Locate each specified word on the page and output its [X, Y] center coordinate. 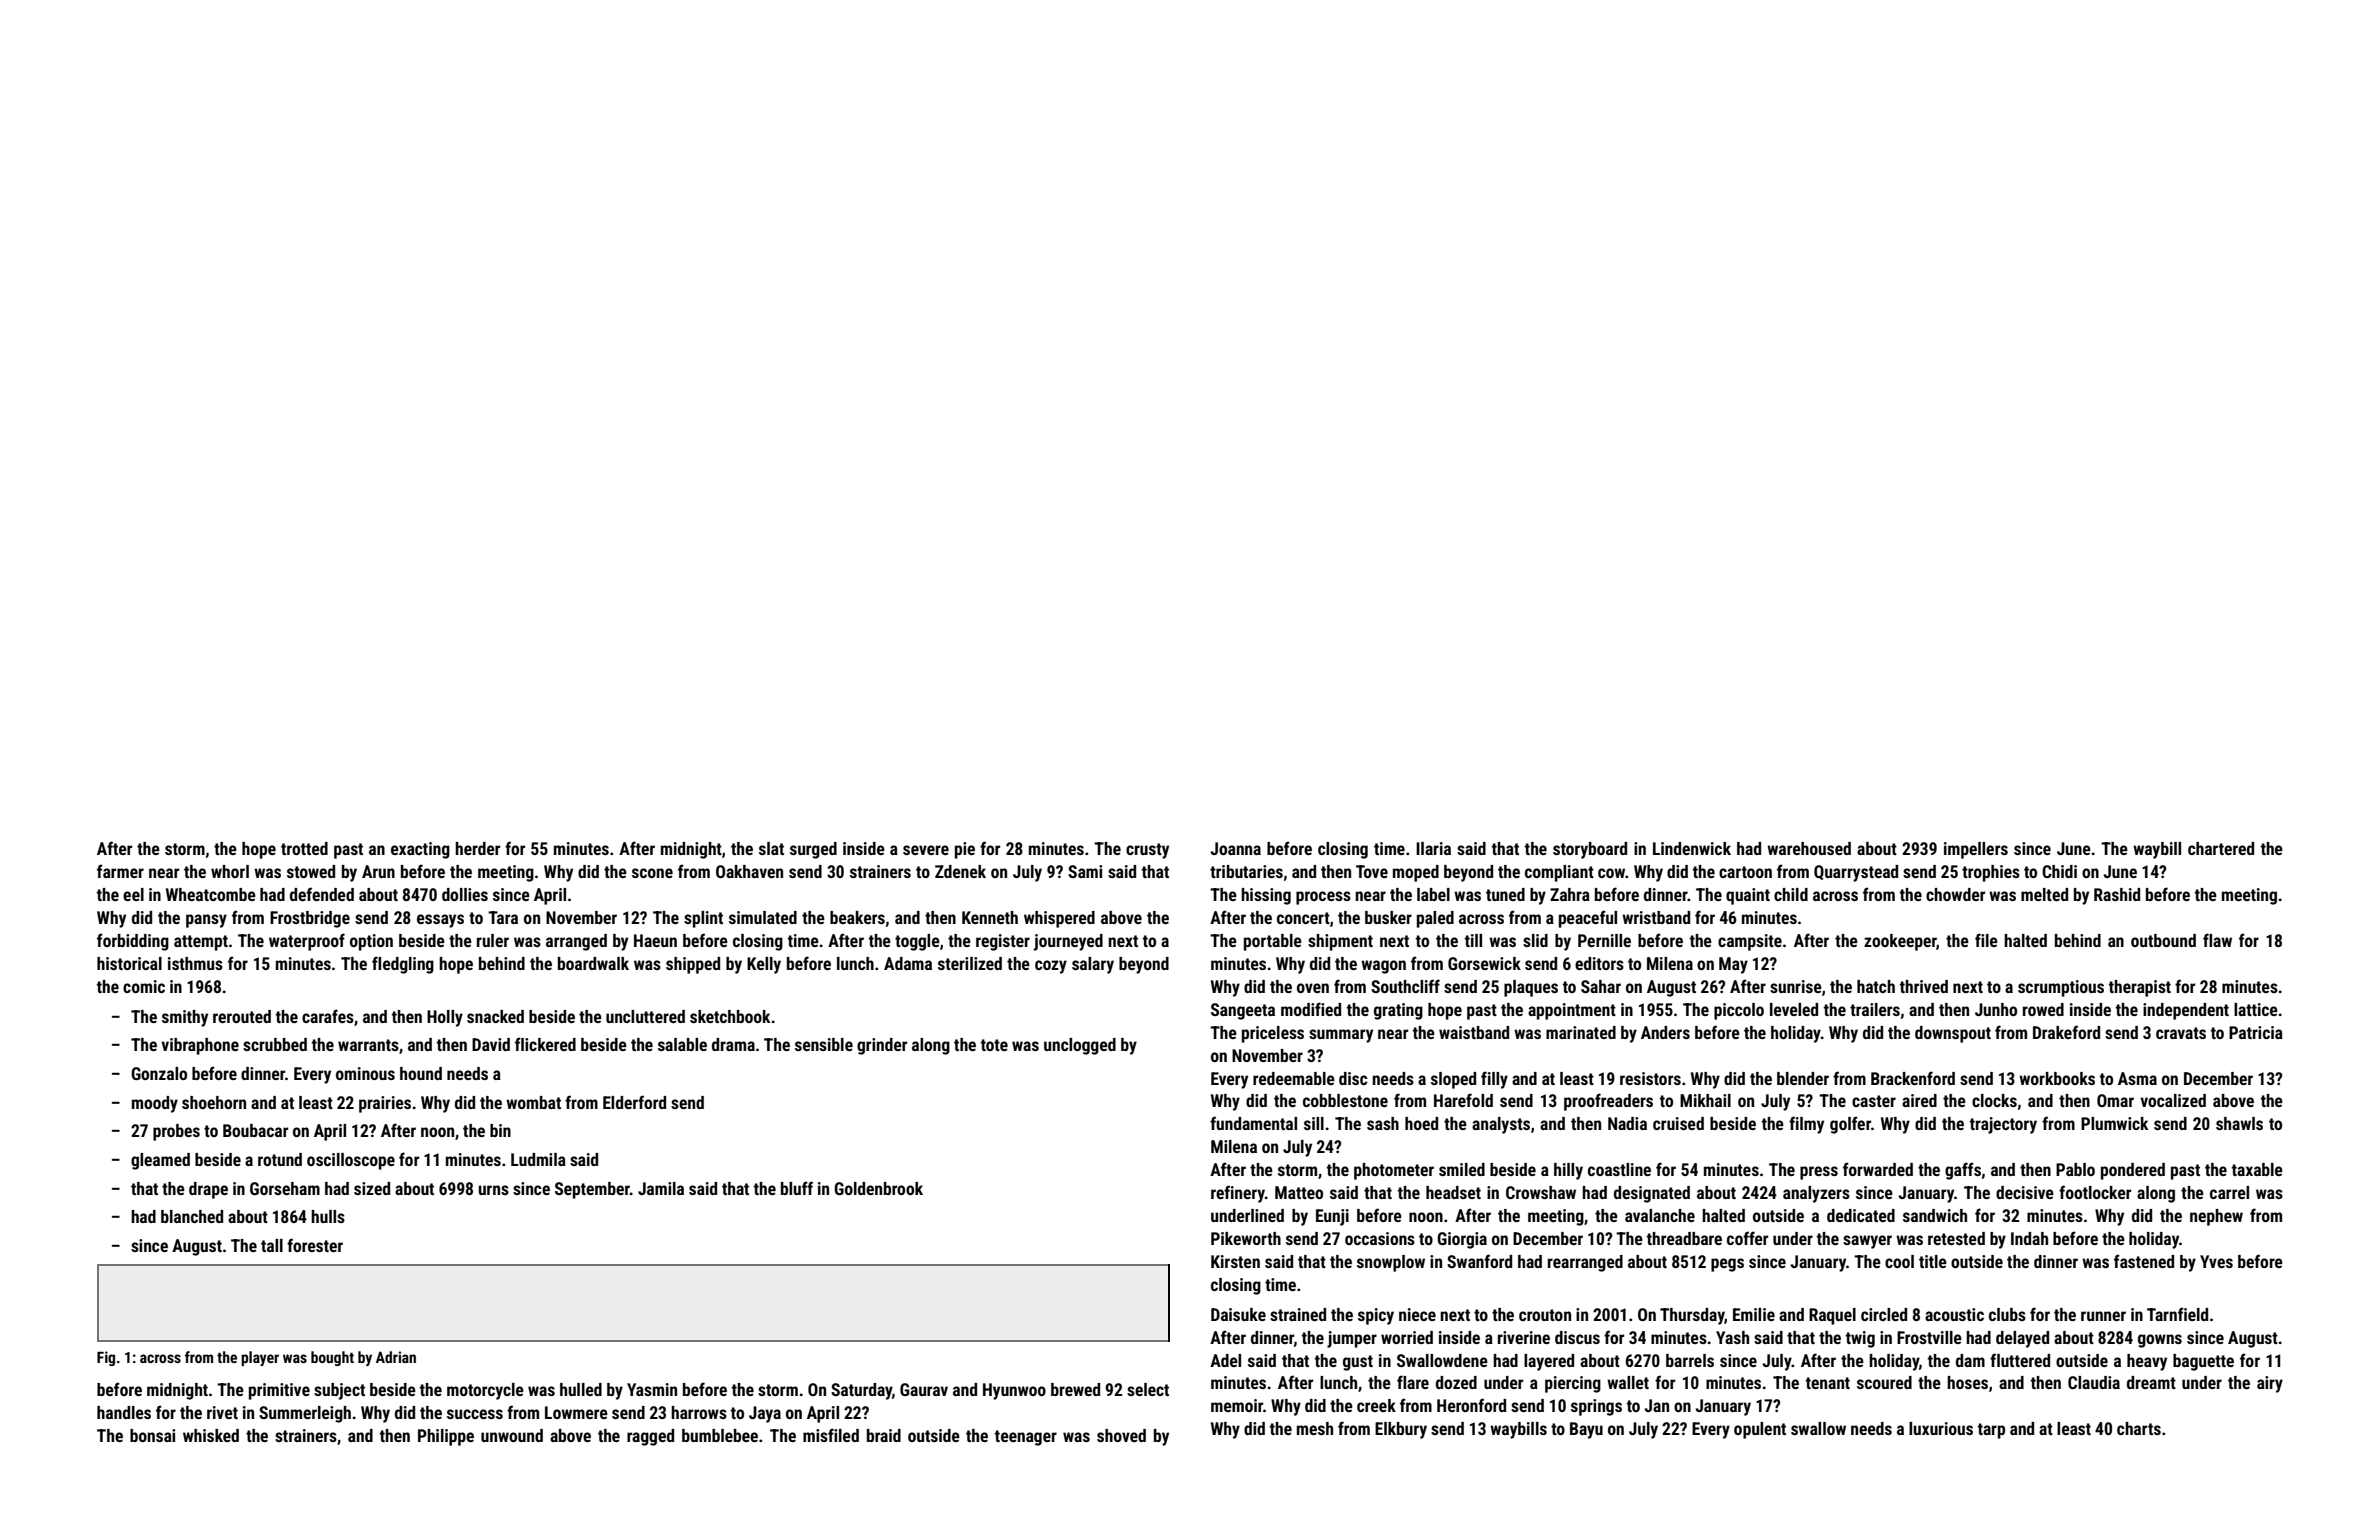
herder [477, 848]
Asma [2137, 1078]
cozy [1051, 967]
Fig [106, 1358]
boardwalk [593, 963]
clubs [2007, 1314]
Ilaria [1433, 848]
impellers [1976, 850]
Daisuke [1238, 1314]
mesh [1315, 1428]
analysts [1501, 1125]
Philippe [446, 1437]
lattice [2256, 1009]
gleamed [160, 1161]
